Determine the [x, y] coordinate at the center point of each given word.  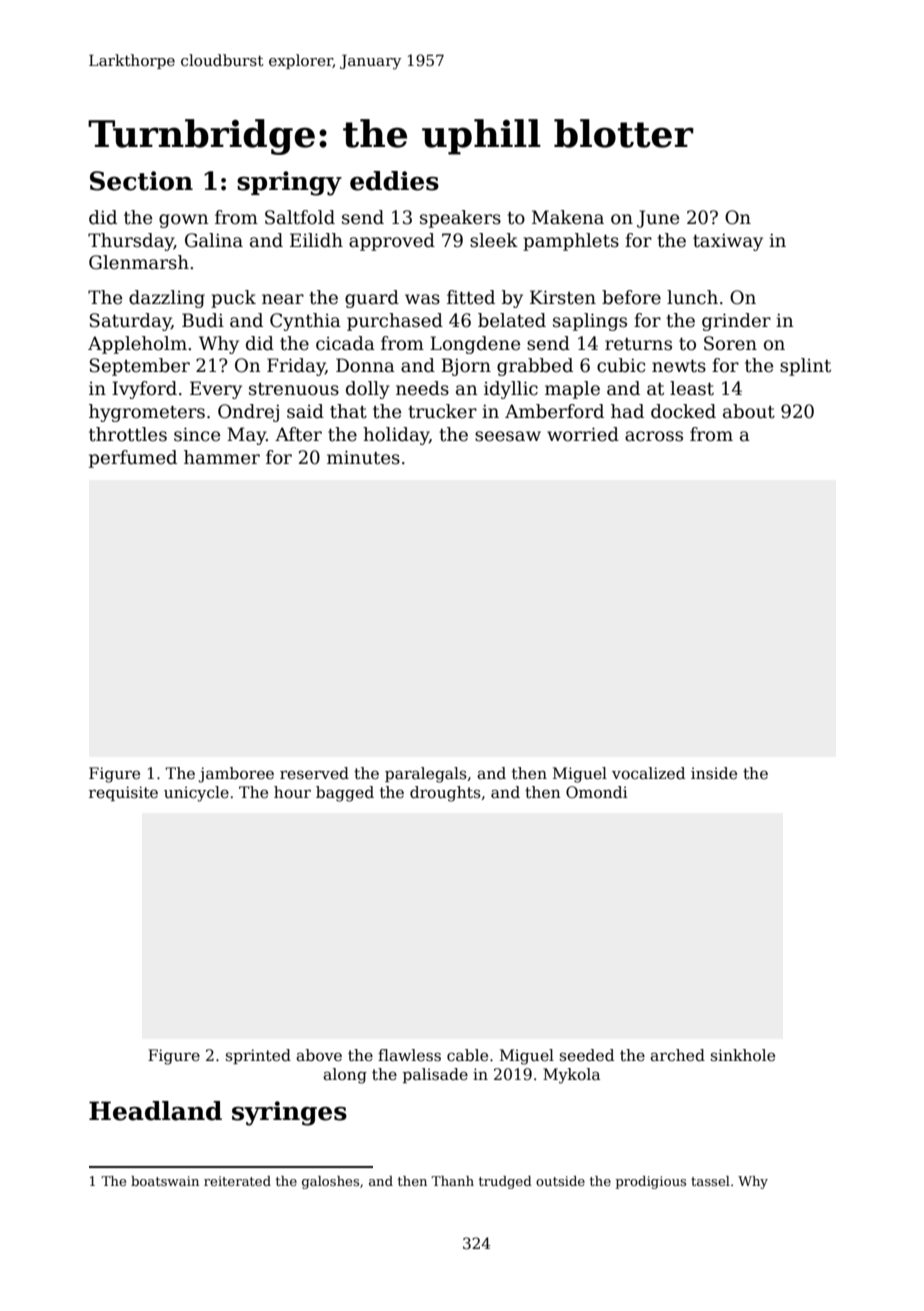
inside [714, 773]
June [658, 219]
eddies [394, 181]
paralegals [426, 775]
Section [141, 181]
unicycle [196, 794]
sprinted [258, 1056]
